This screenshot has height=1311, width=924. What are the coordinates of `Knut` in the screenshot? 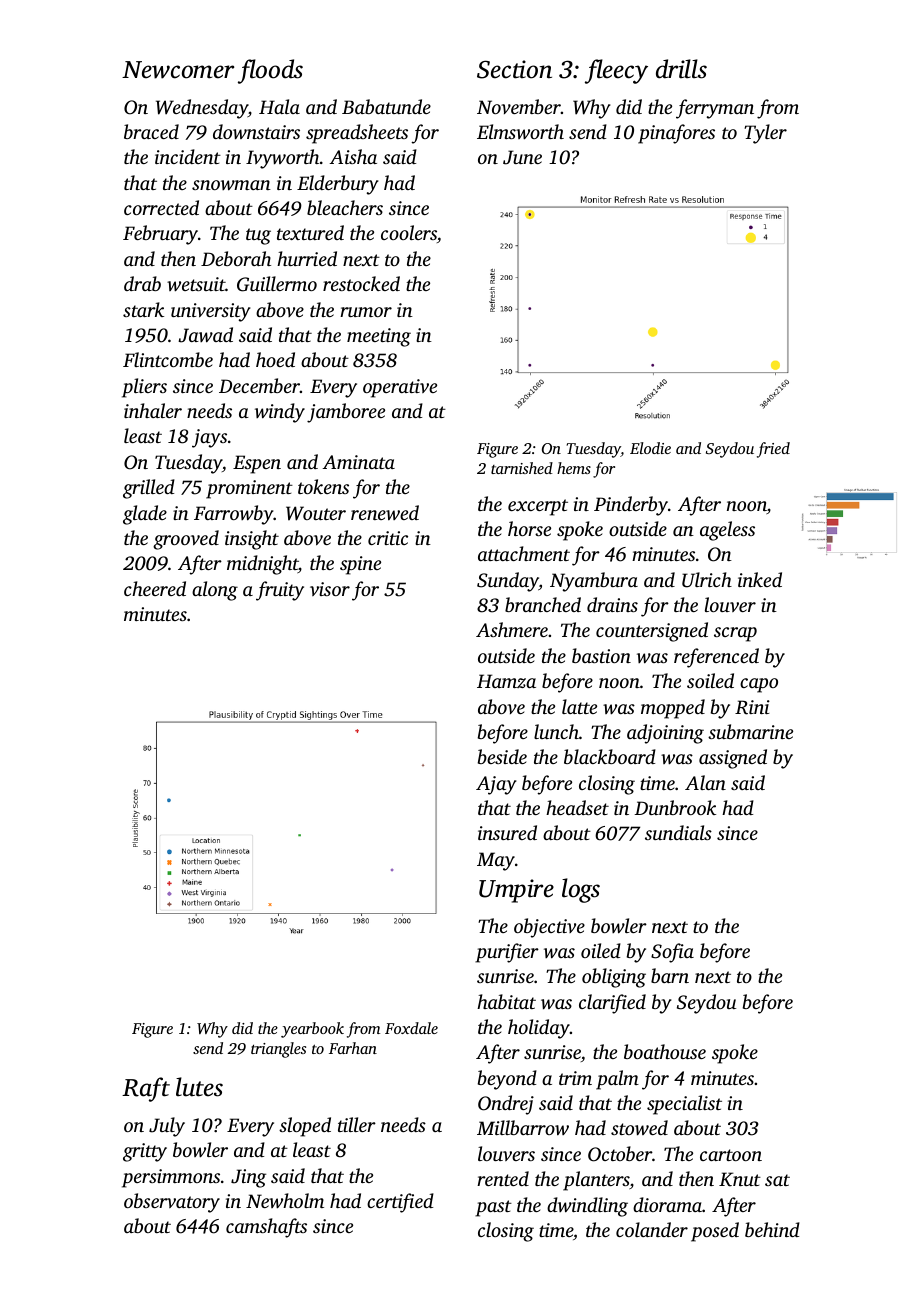 It's located at (740, 1179).
